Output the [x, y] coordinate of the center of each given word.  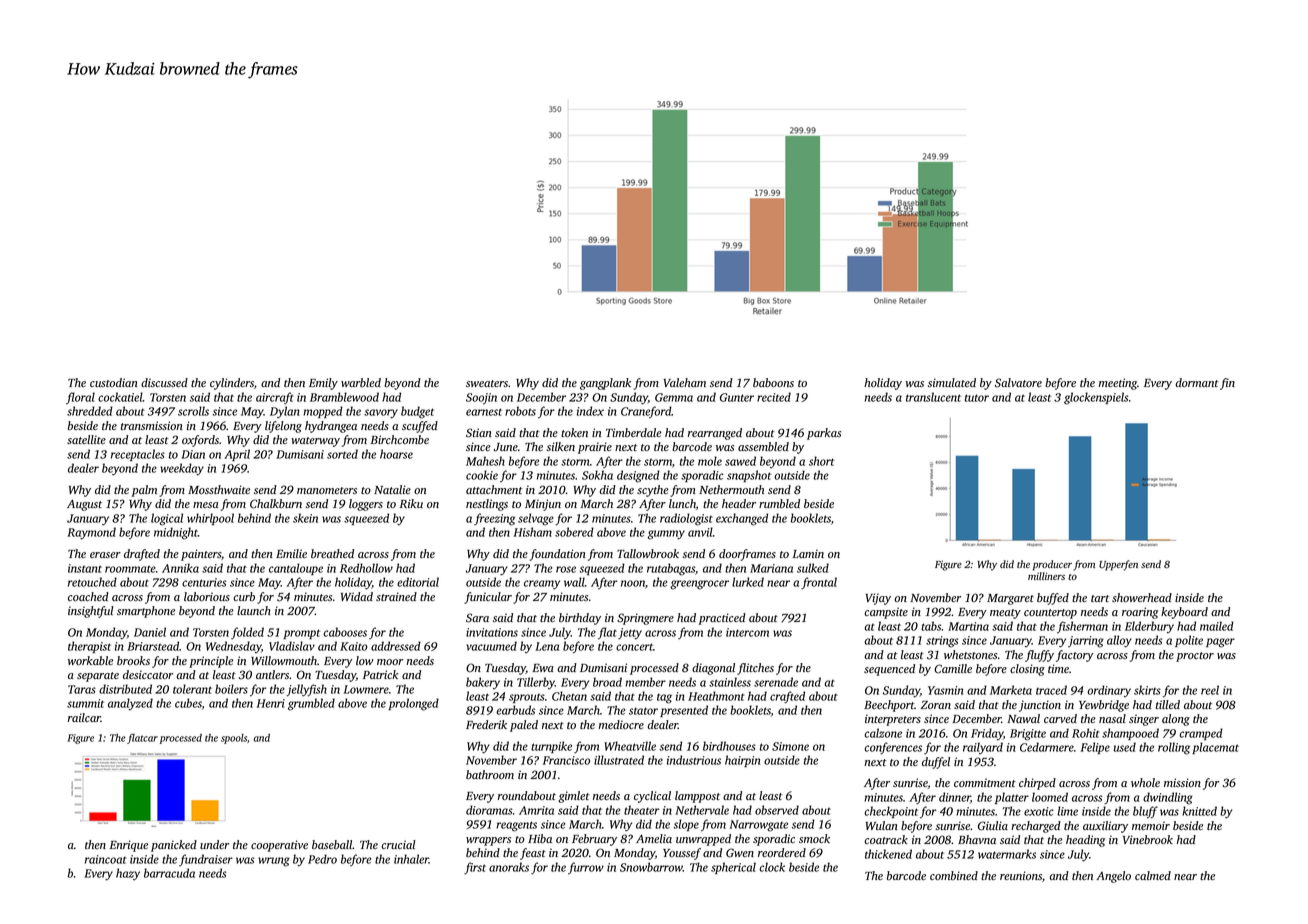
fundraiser [206, 860]
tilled [1168, 704]
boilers [231, 689]
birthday [580, 619]
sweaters [487, 383]
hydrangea [331, 427]
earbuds [515, 710]
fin [1227, 384]
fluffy [1039, 656]
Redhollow [366, 568]
